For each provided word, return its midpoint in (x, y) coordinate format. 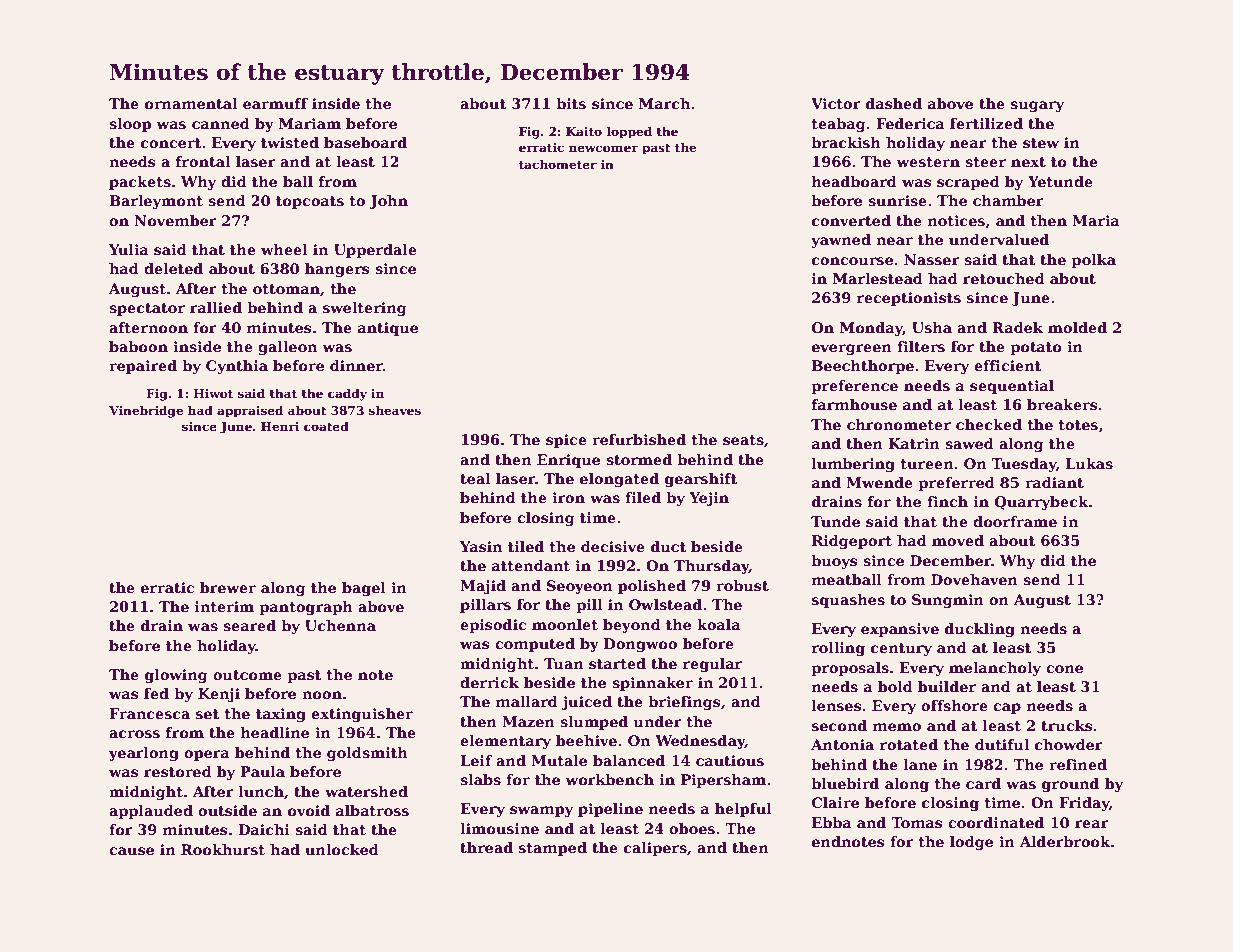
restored (178, 771)
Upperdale (375, 251)
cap (1007, 708)
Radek (1017, 327)
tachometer (558, 164)
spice (566, 441)
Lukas (1089, 463)
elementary (505, 742)
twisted (290, 142)
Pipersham (723, 781)
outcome (247, 675)
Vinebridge (146, 411)
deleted (173, 268)
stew (1041, 143)
